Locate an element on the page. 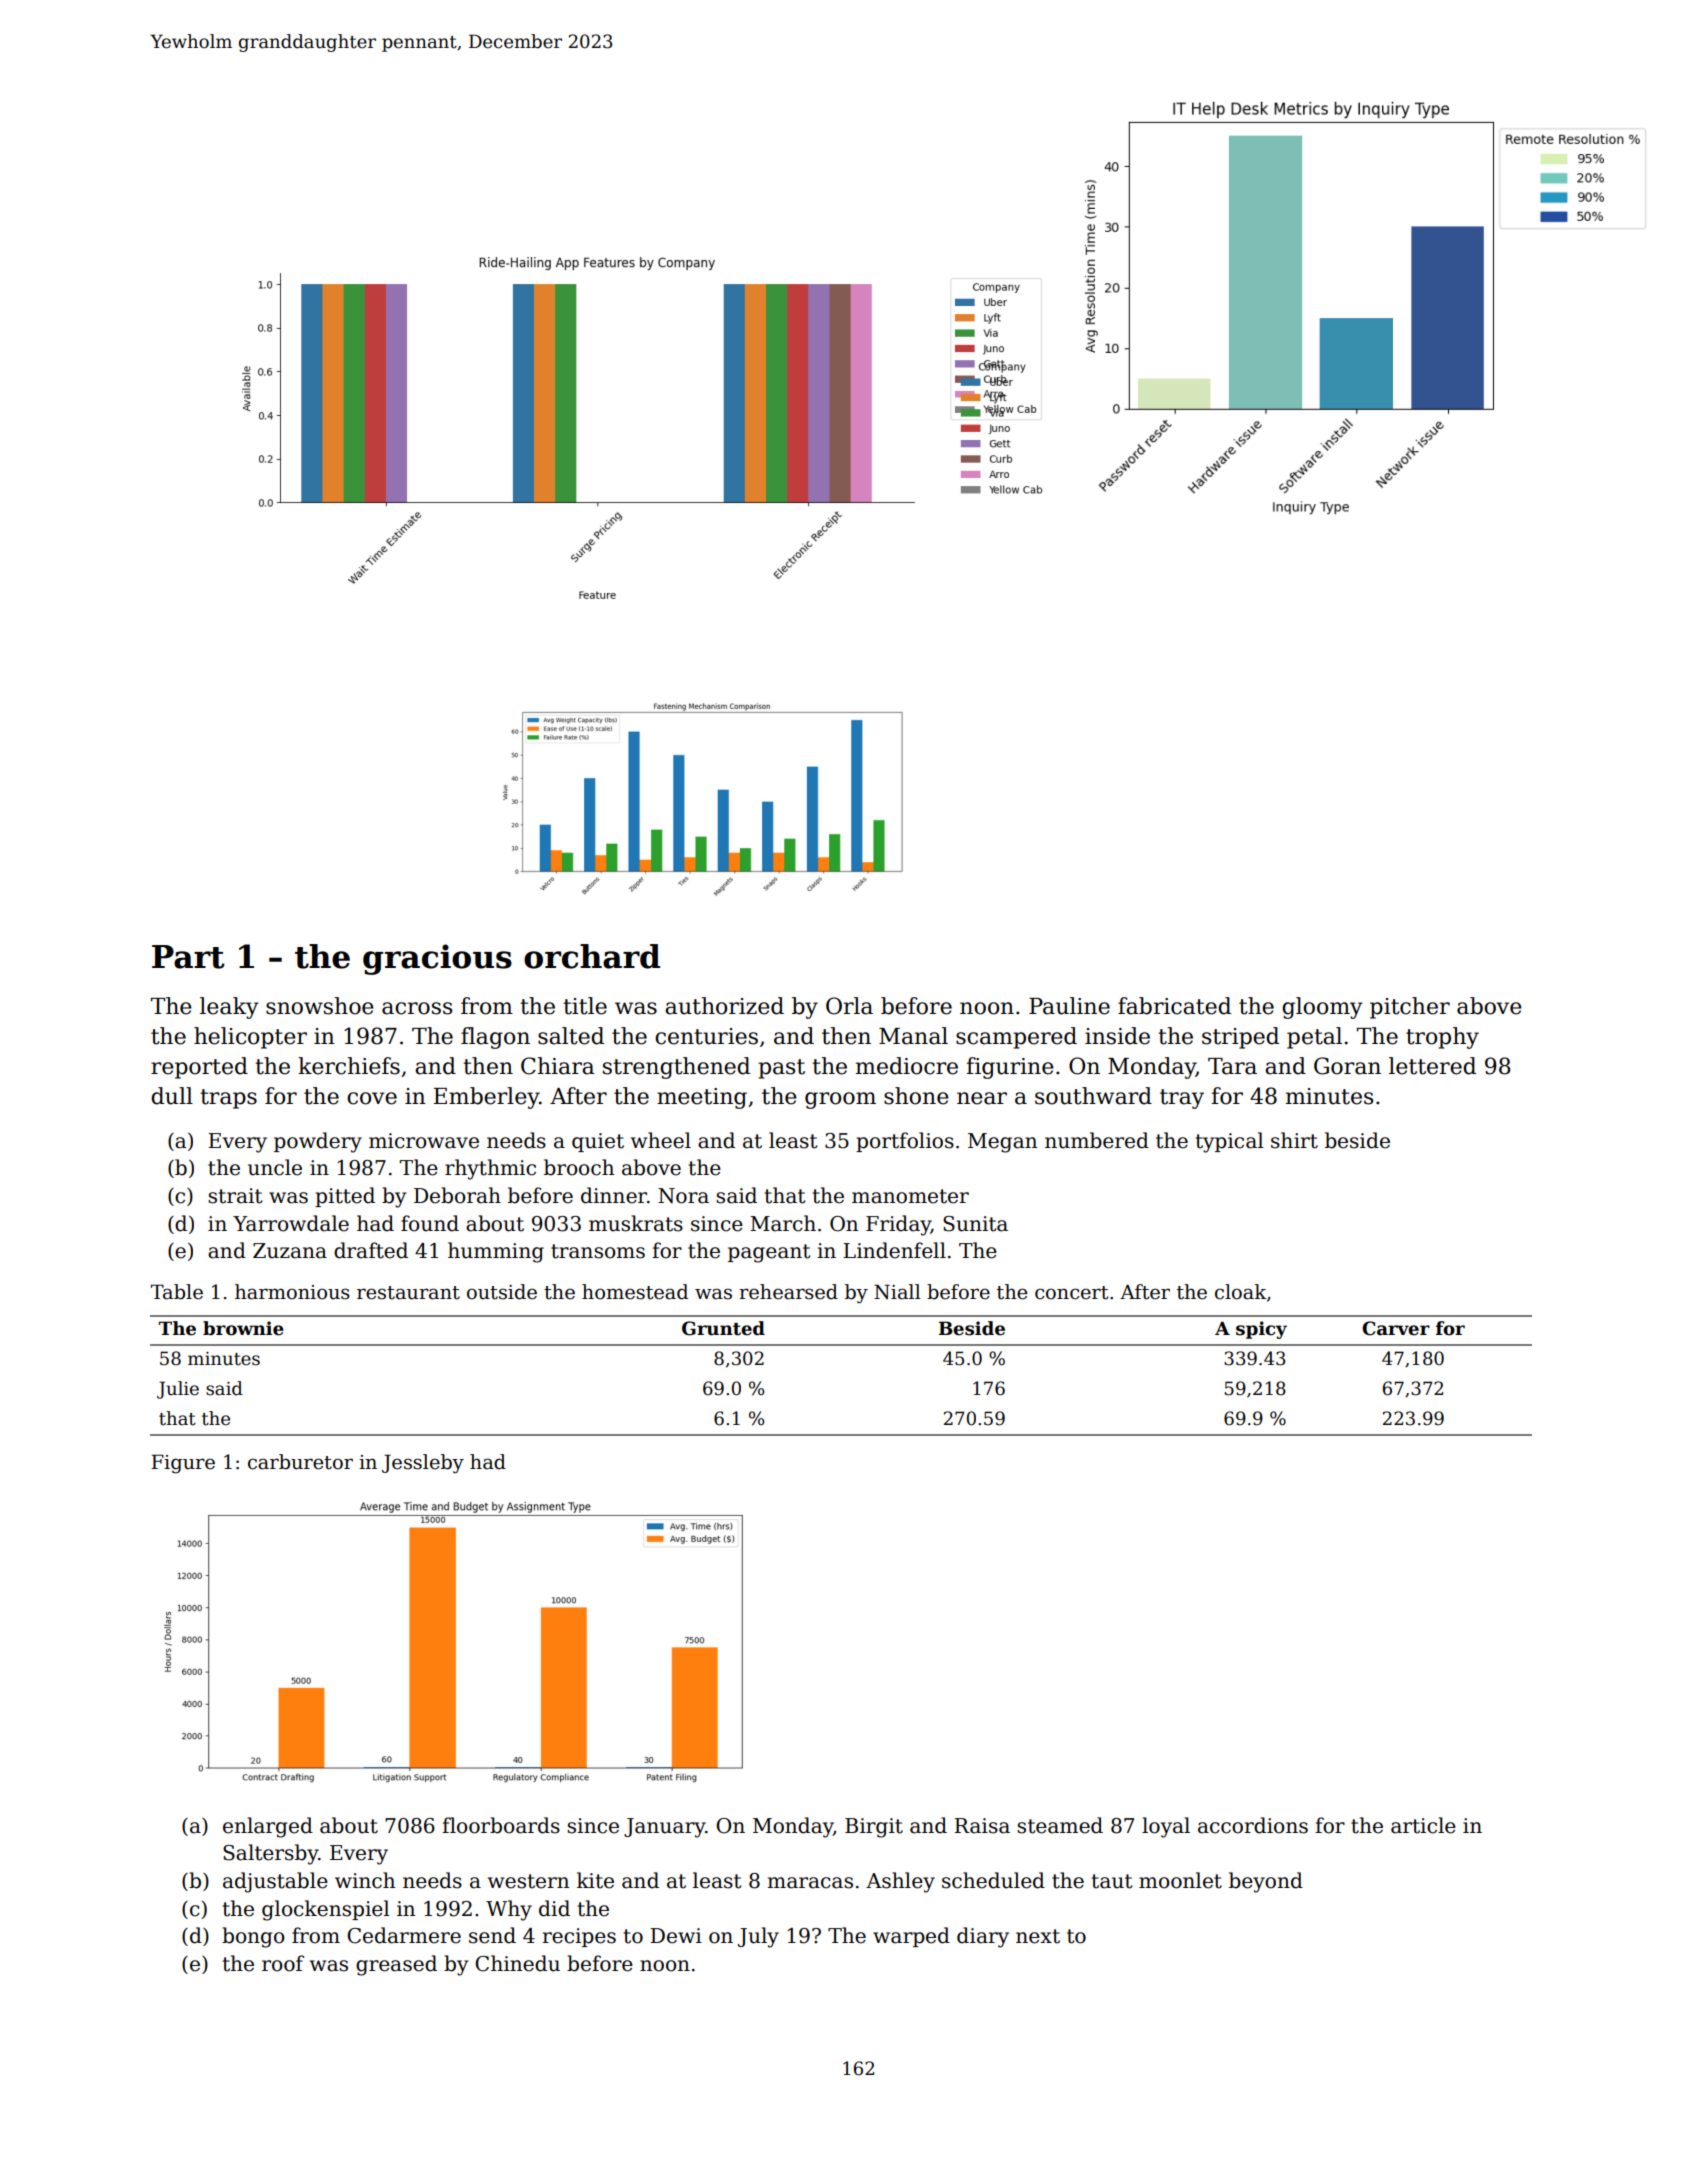 Image resolution: width=1683 pixels, height=2178 pixels. next is located at coordinates (1038, 1936).
